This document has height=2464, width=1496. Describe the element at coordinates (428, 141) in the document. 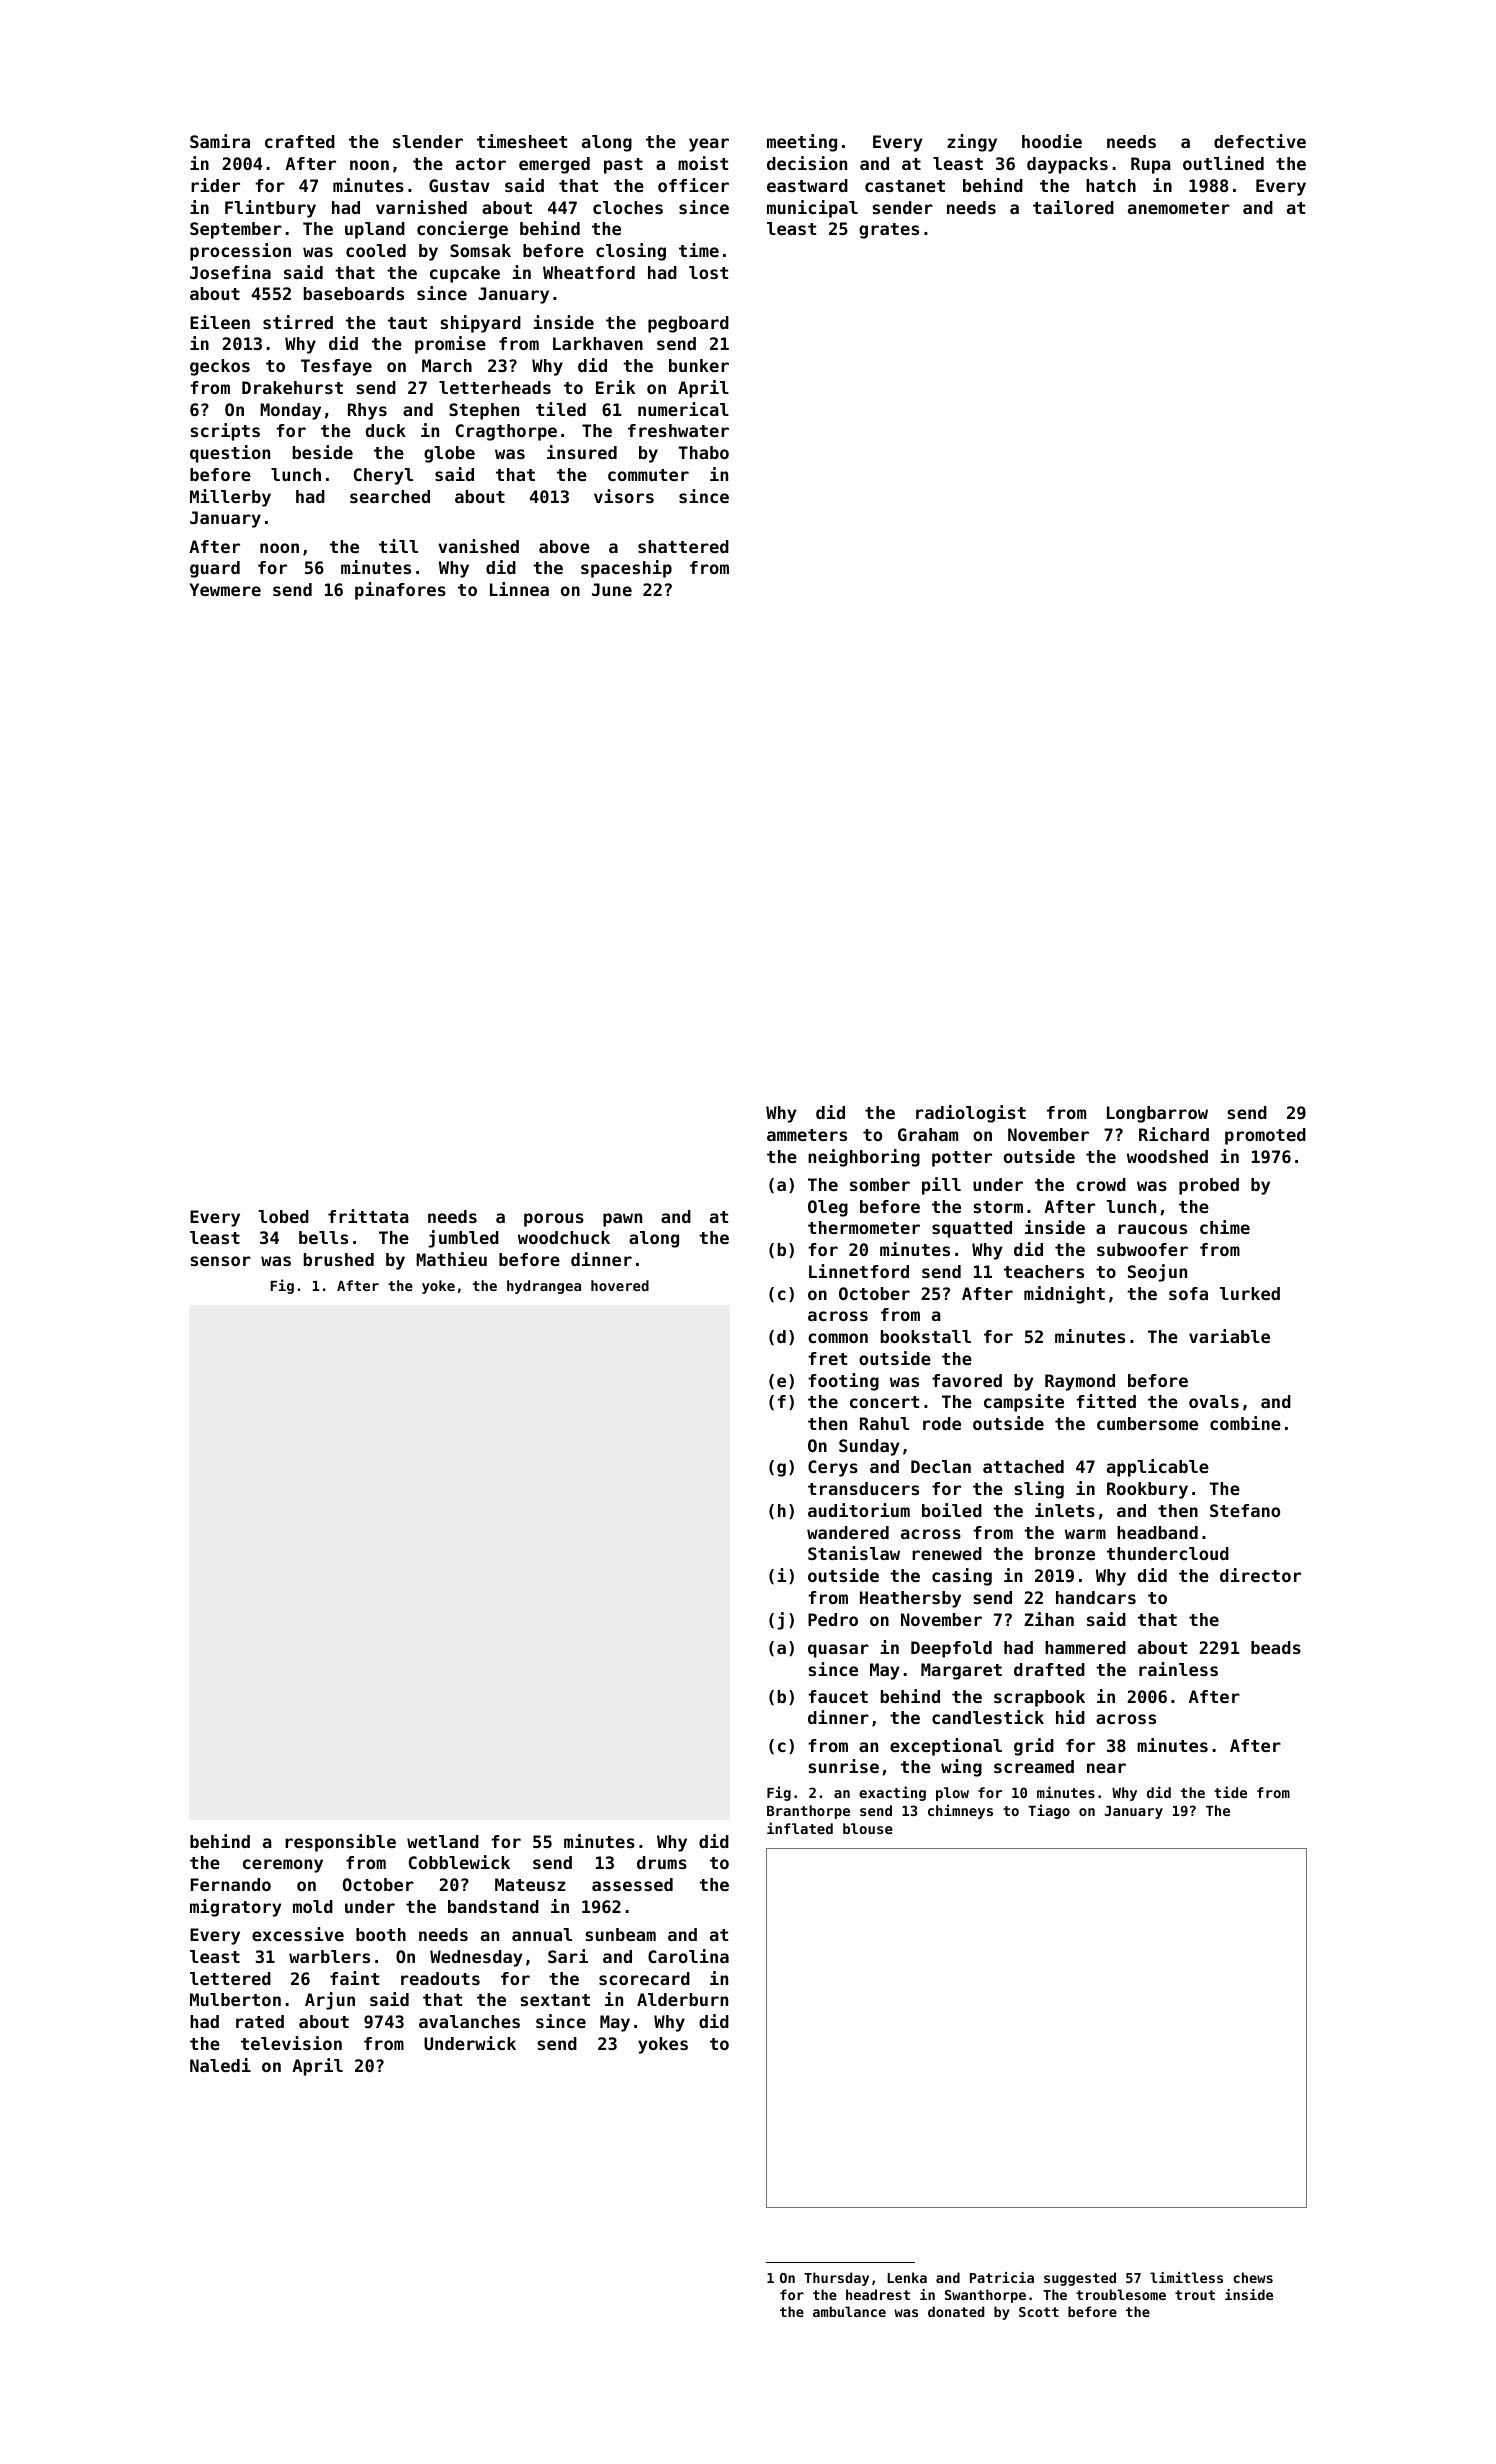

I see `slender` at that location.
